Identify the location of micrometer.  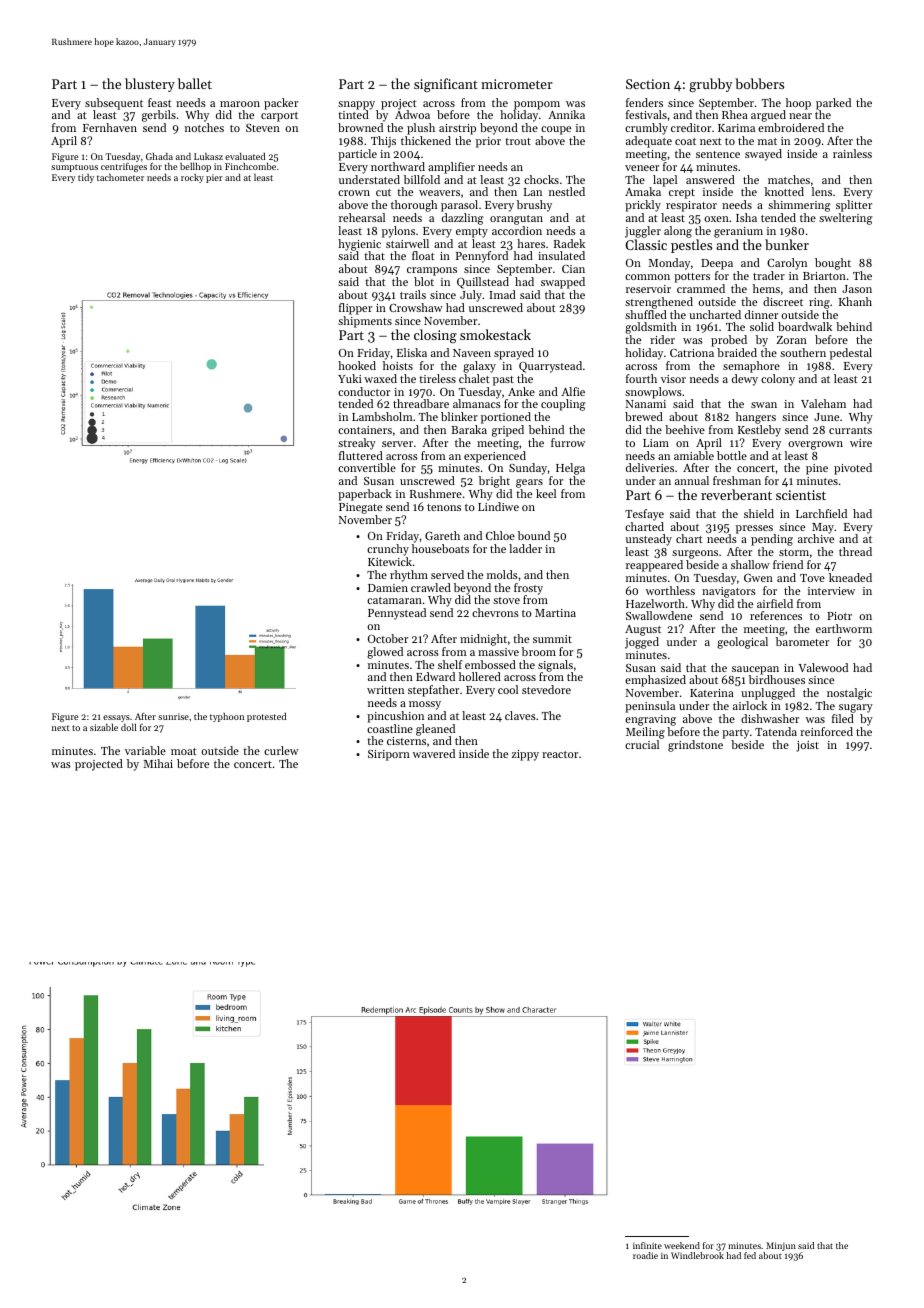
(517, 84).
